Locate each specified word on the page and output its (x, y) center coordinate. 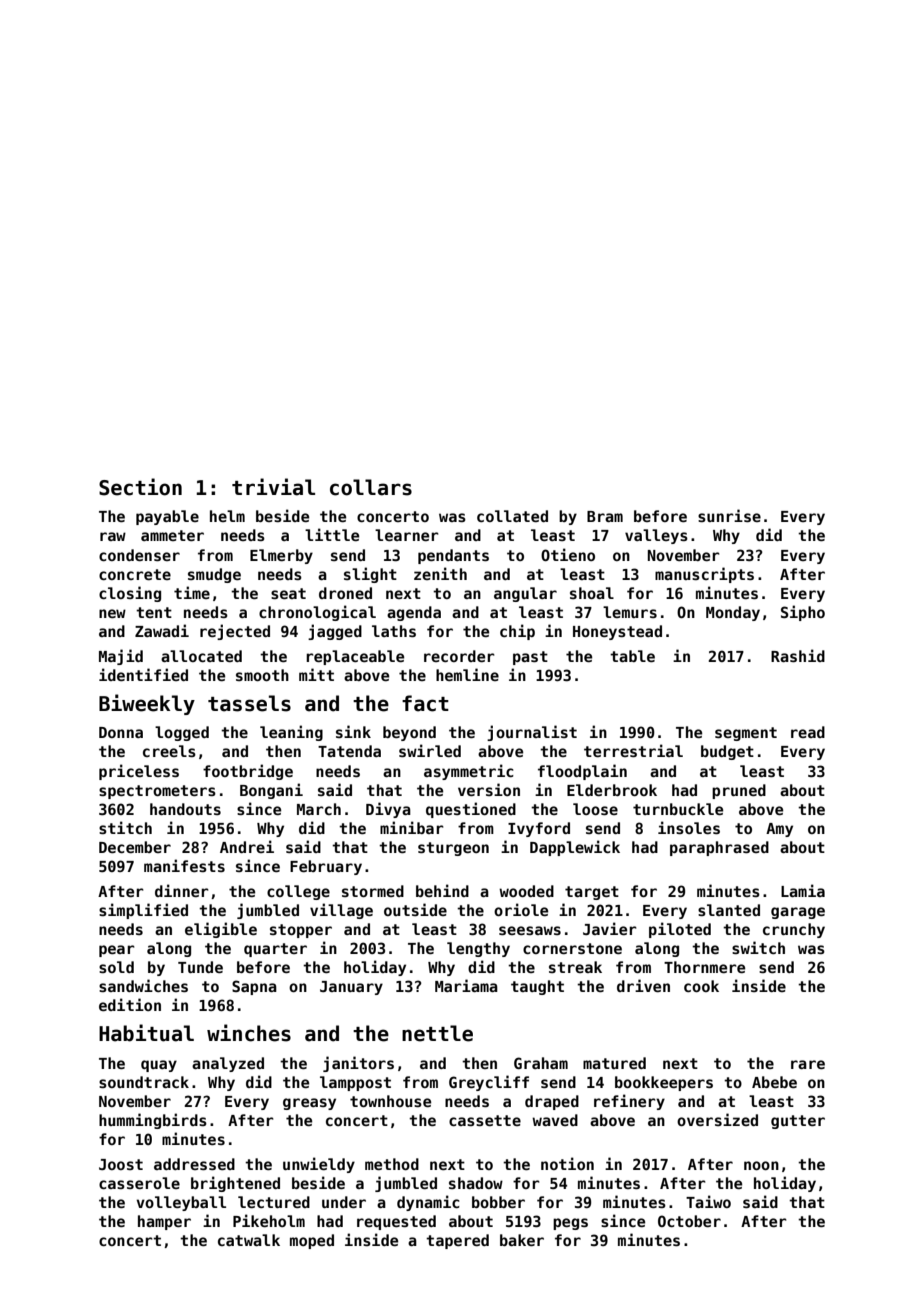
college (298, 892)
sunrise (729, 515)
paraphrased (719, 848)
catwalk (249, 1240)
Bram (605, 516)
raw (113, 536)
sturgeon (453, 849)
